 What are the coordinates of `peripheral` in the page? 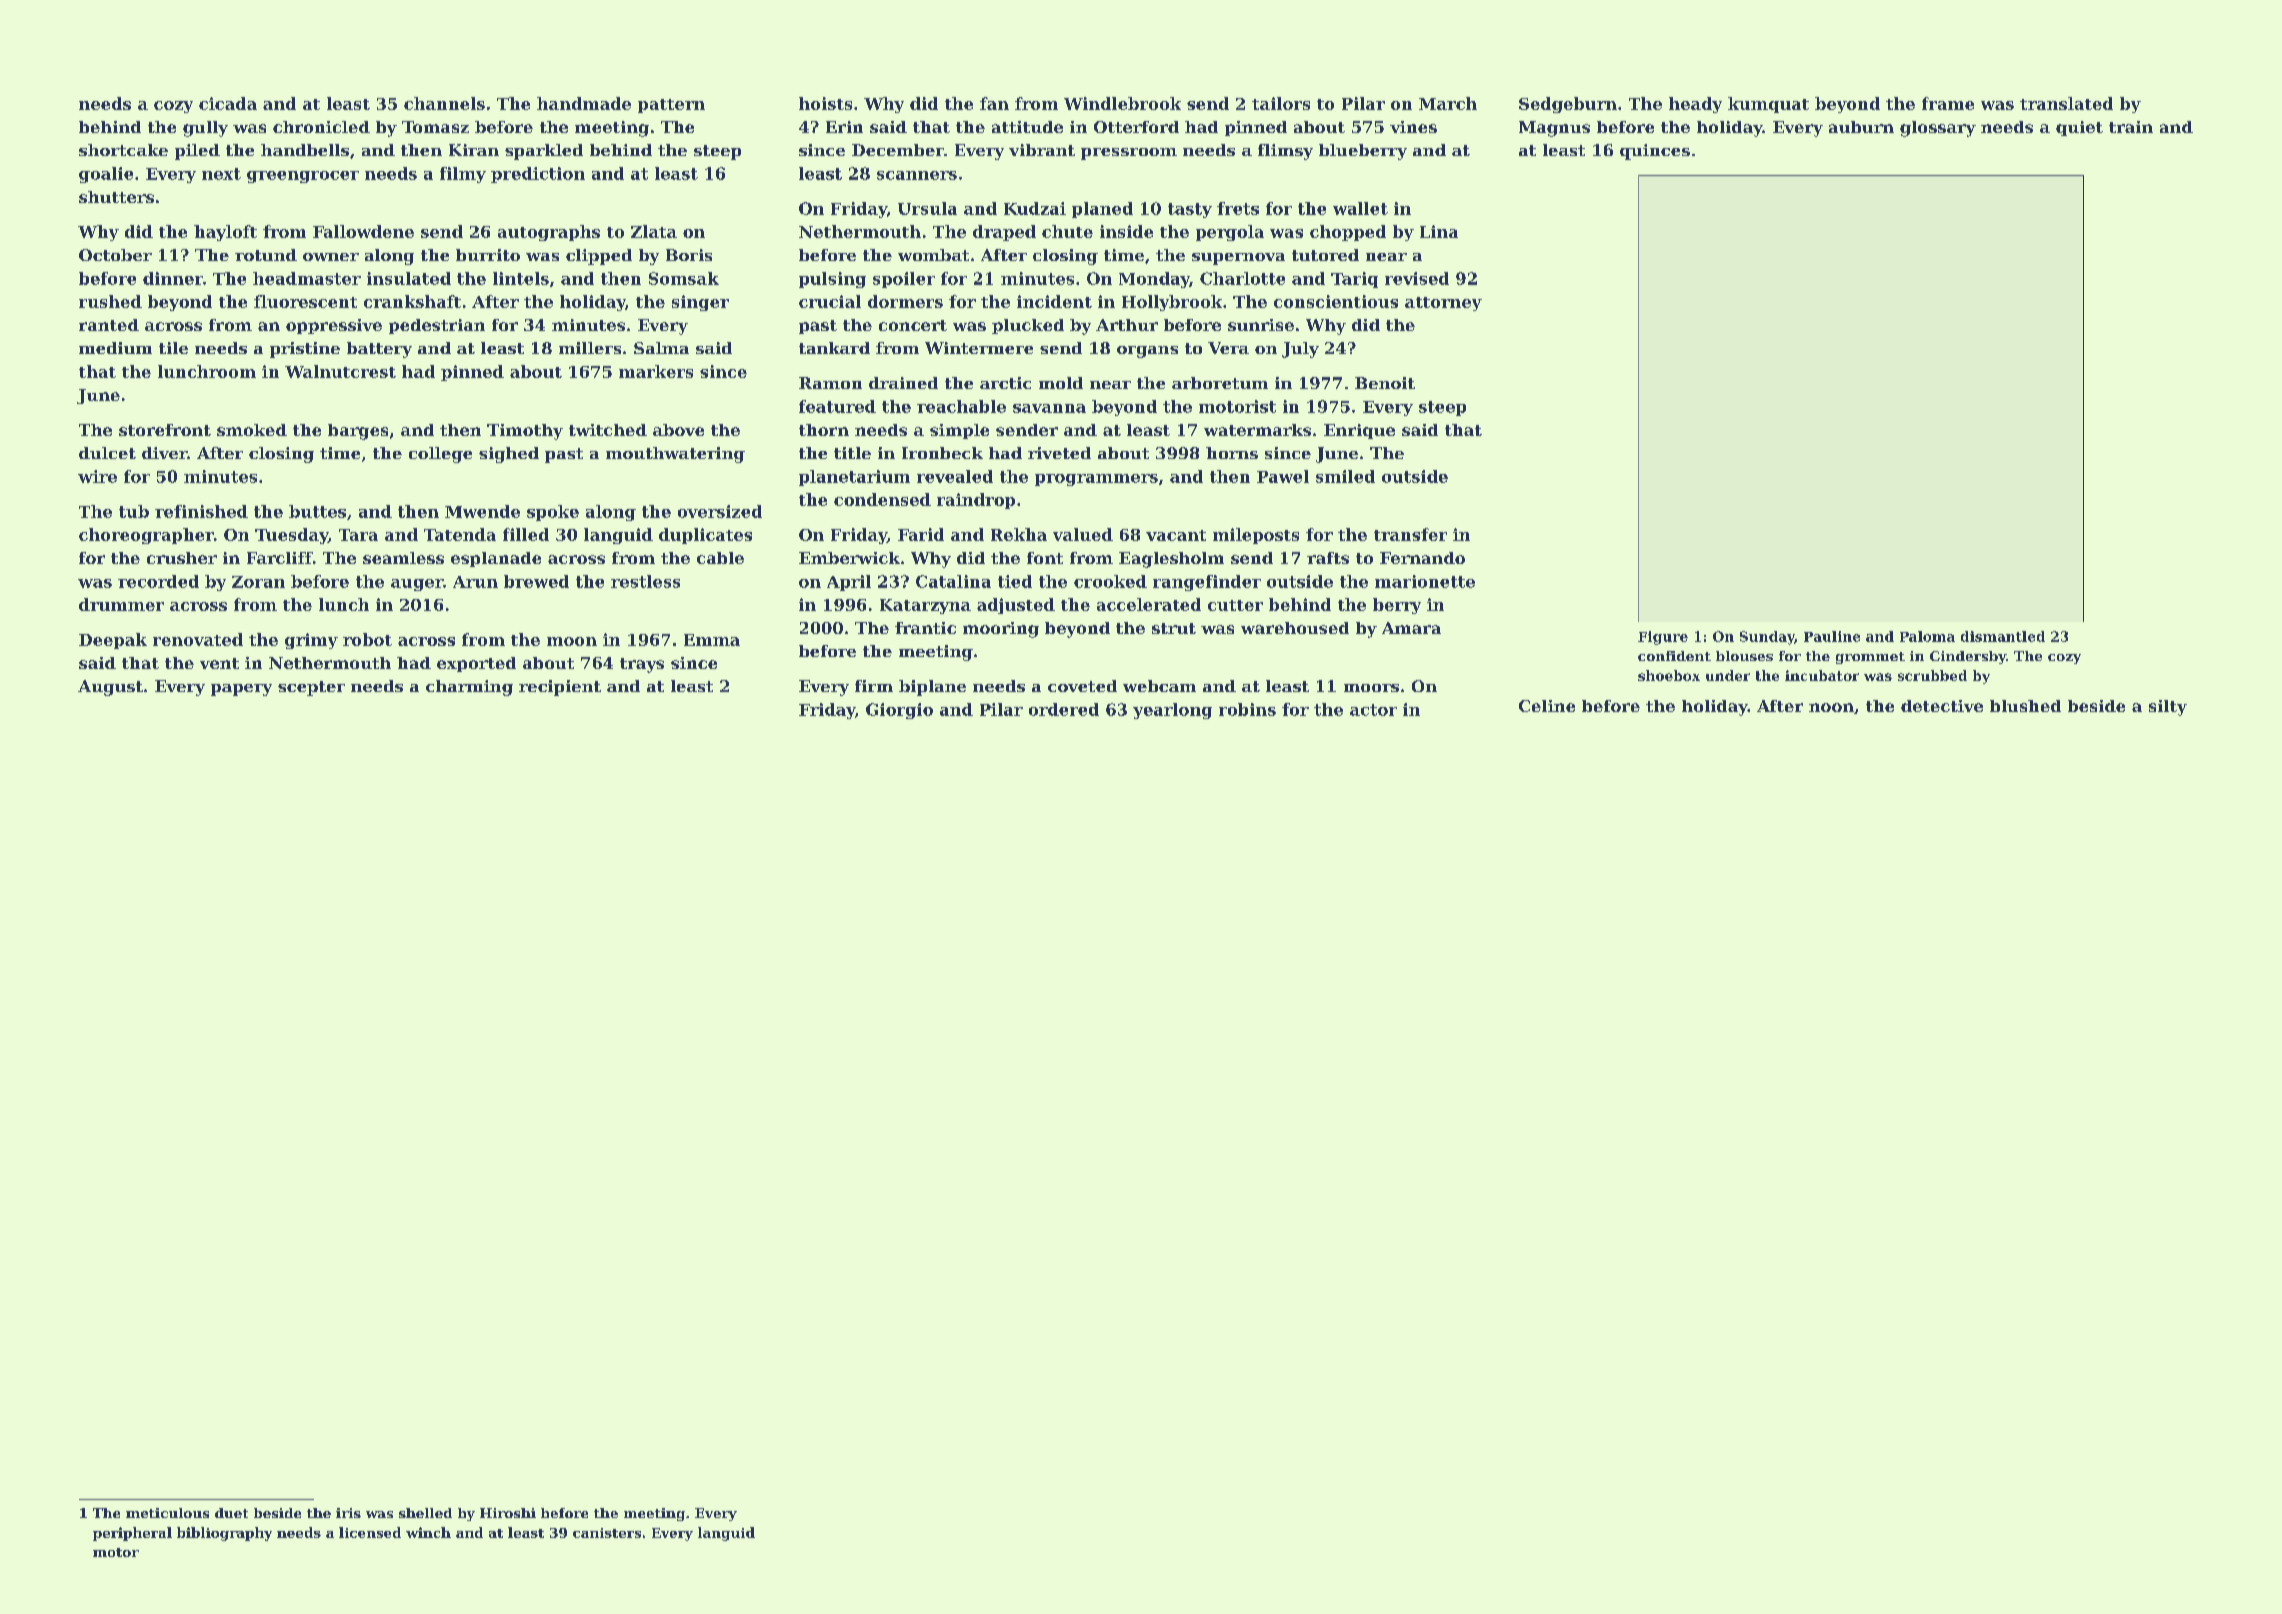 It's located at (132, 1534).
